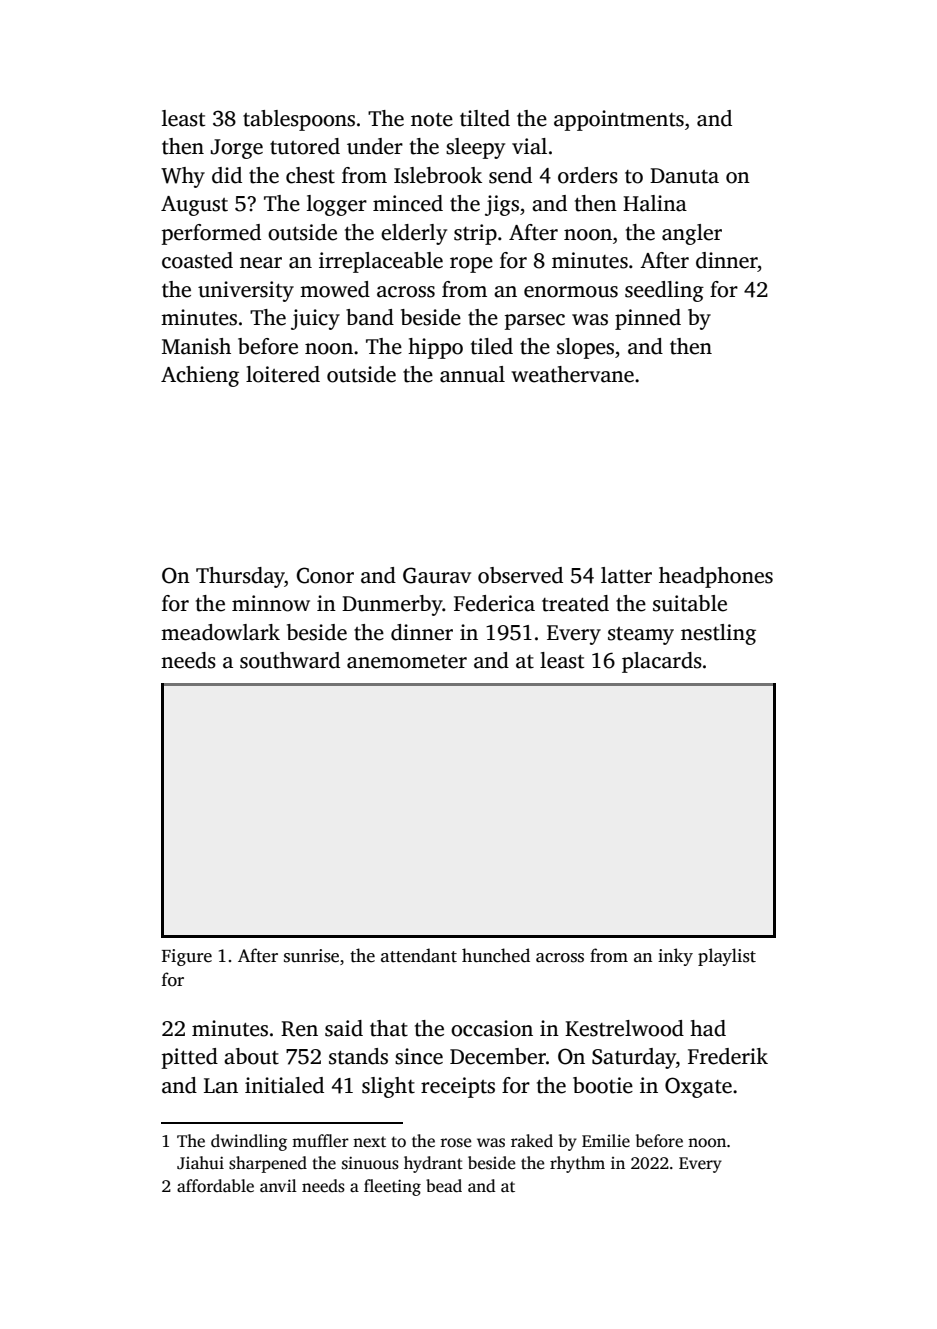 This image has height=1329, width=937. I want to click on under, so click(375, 146).
